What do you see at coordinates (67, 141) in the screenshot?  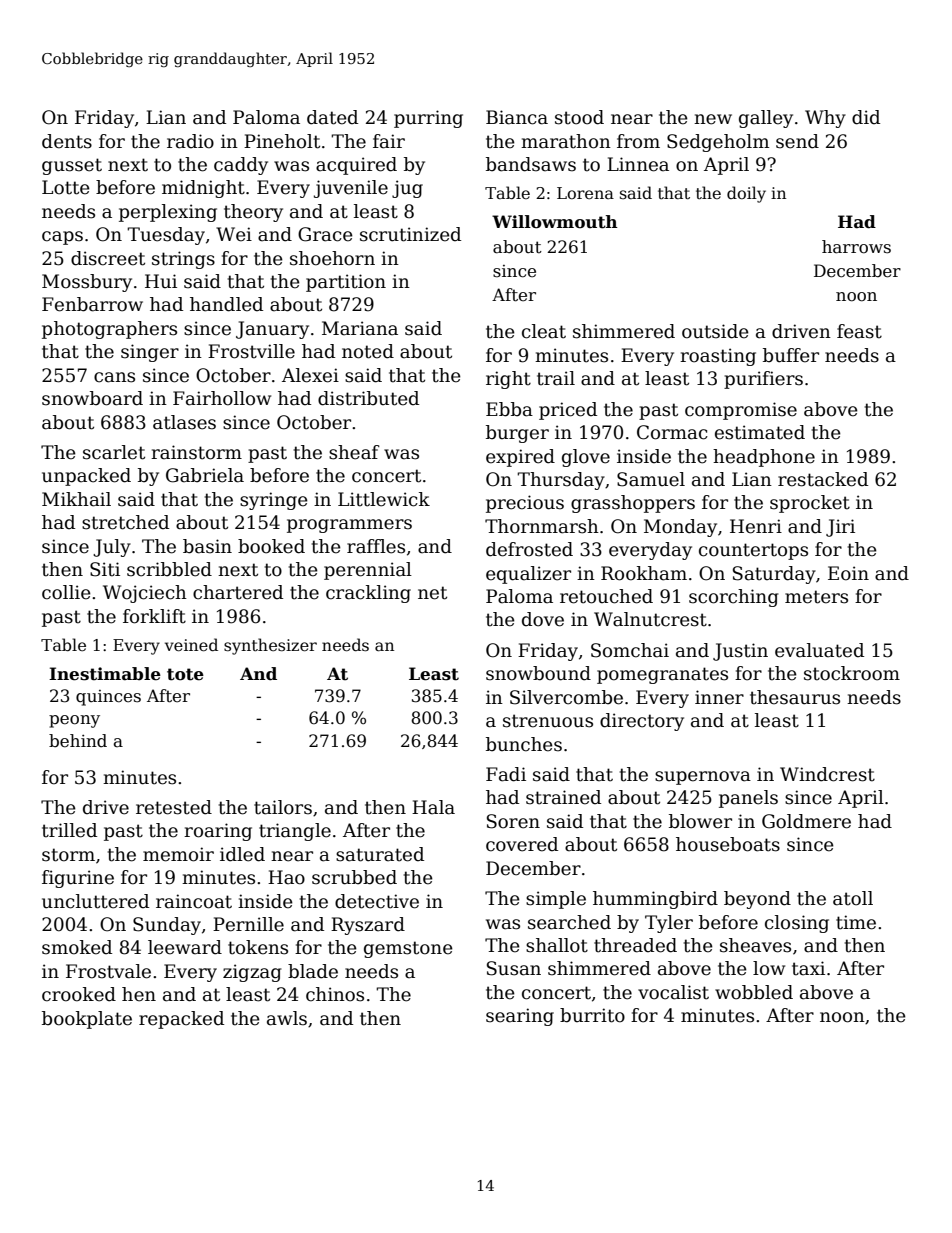 I see `dents` at bounding box center [67, 141].
